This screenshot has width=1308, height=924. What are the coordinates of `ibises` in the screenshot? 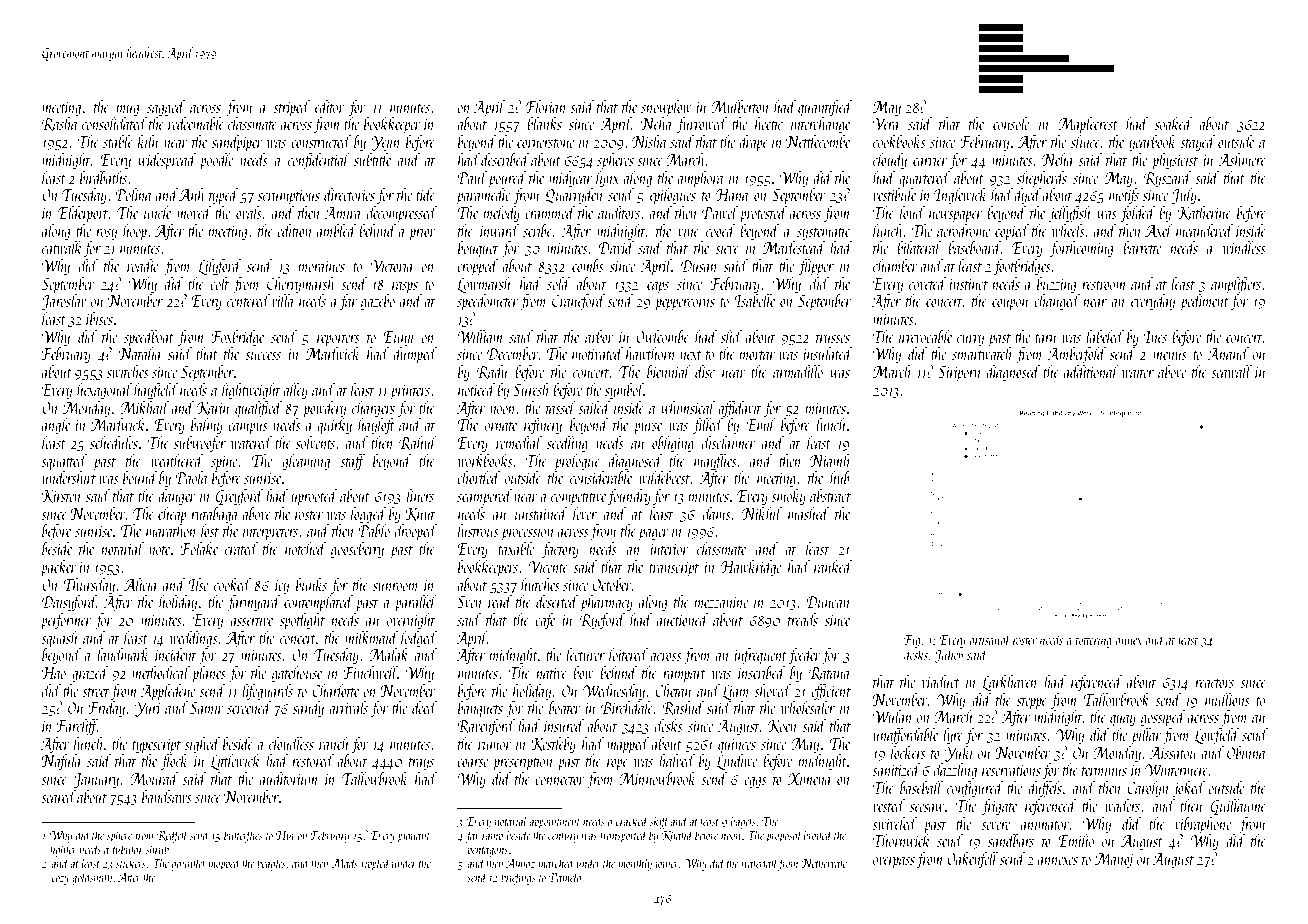 It's located at (99, 318).
